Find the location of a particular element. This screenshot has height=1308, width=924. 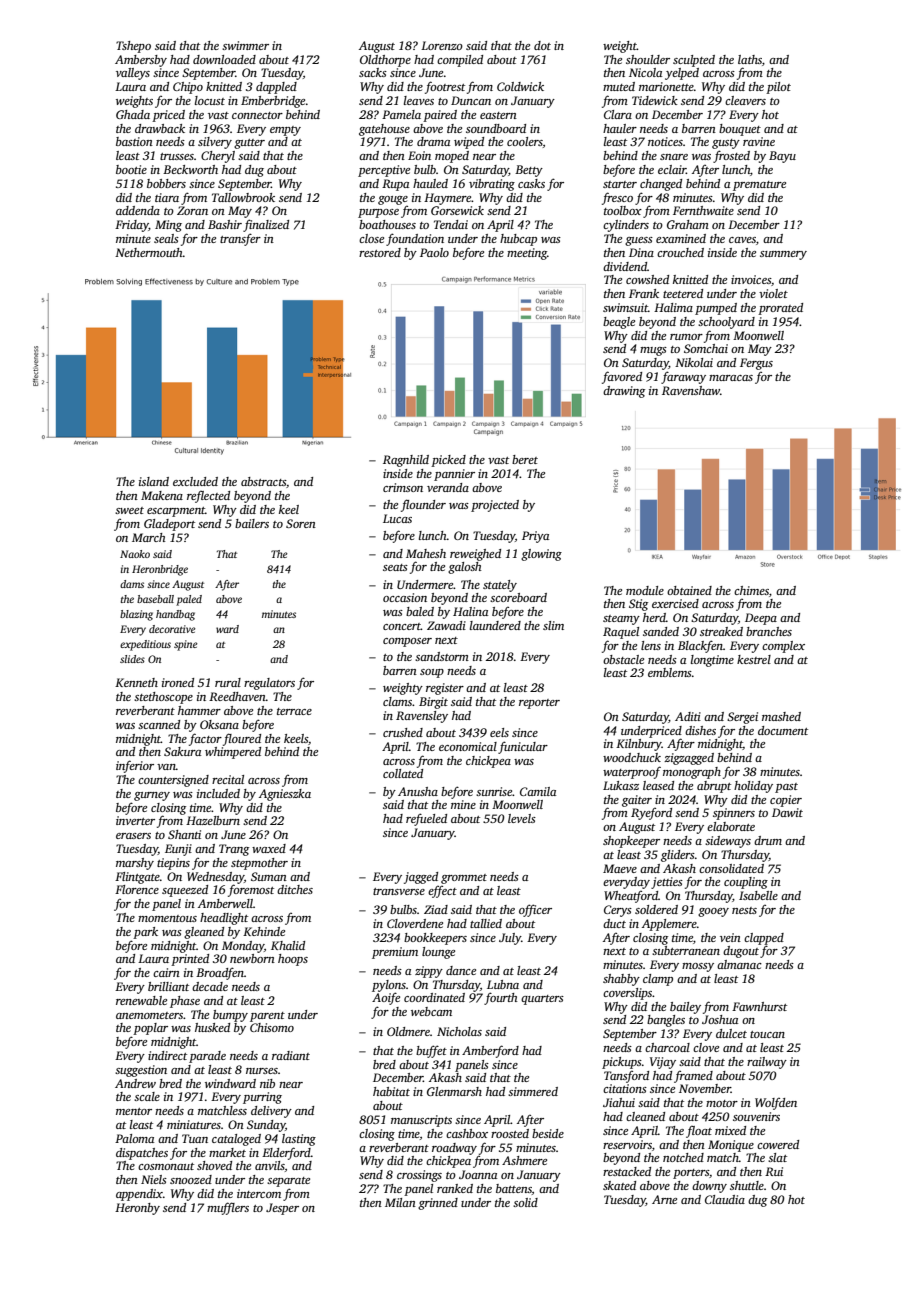

veranda is located at coordinates (448, 487).
